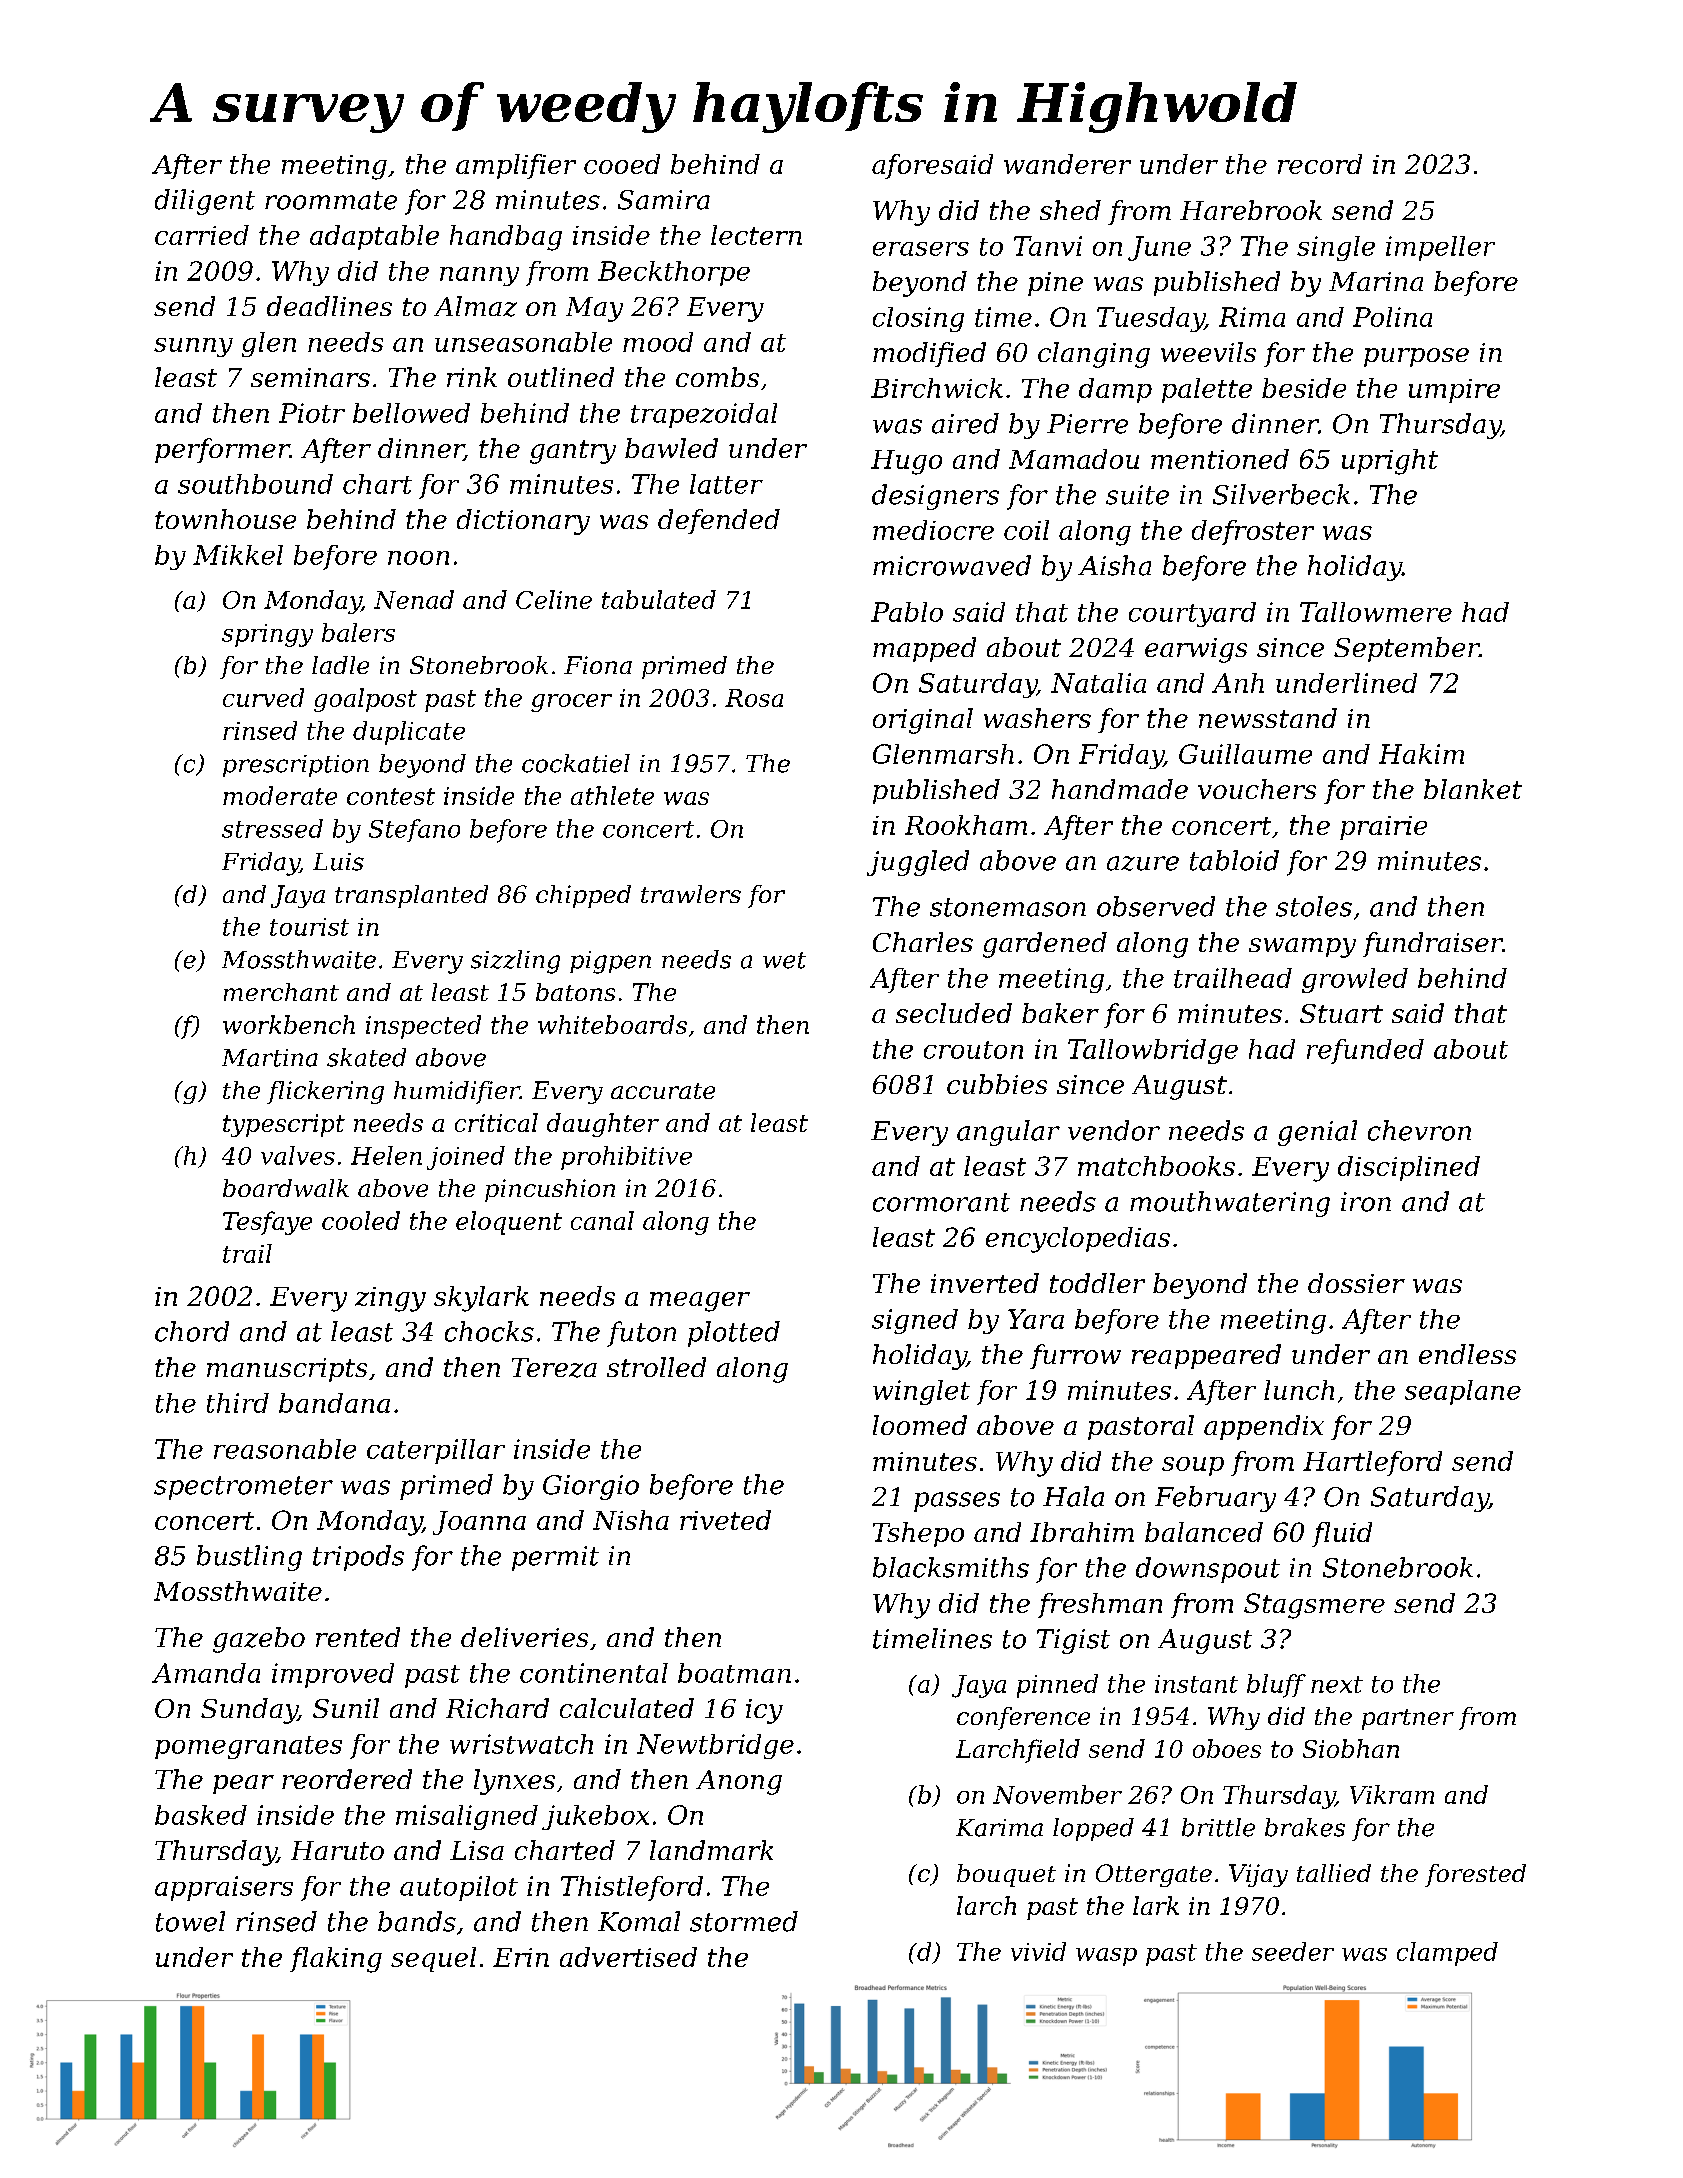 The height and width of the screenshot is (2178, 1683). Describe the element at coordinates (1067, 164) in the screenshot. I see `wanderer` at that location.
